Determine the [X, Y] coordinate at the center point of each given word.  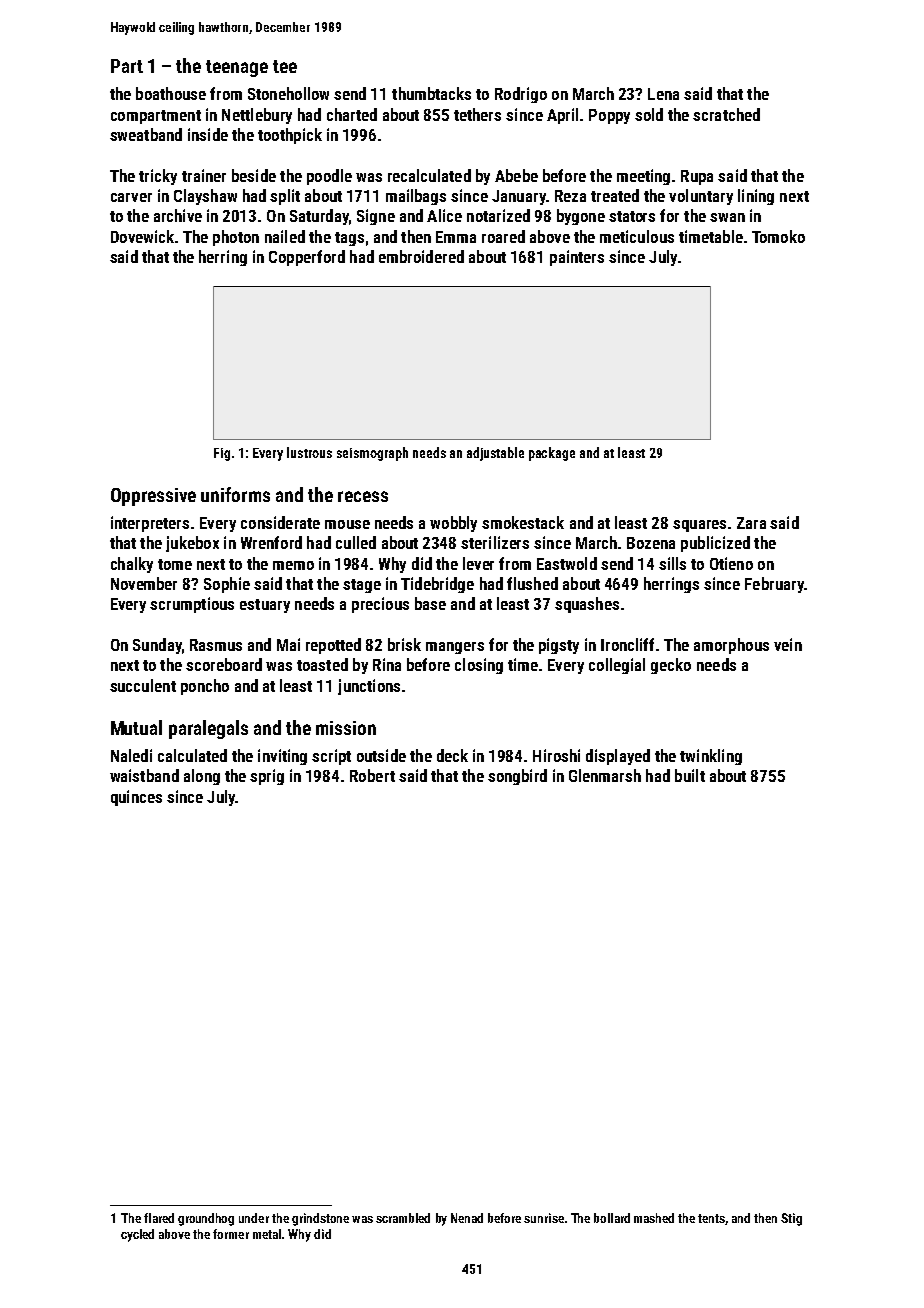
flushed [532, 583]
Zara [751, 523]
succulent [143, 685]
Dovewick [142, 236]
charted [352, 114]
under [254, 1218]
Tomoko [778, 236]
